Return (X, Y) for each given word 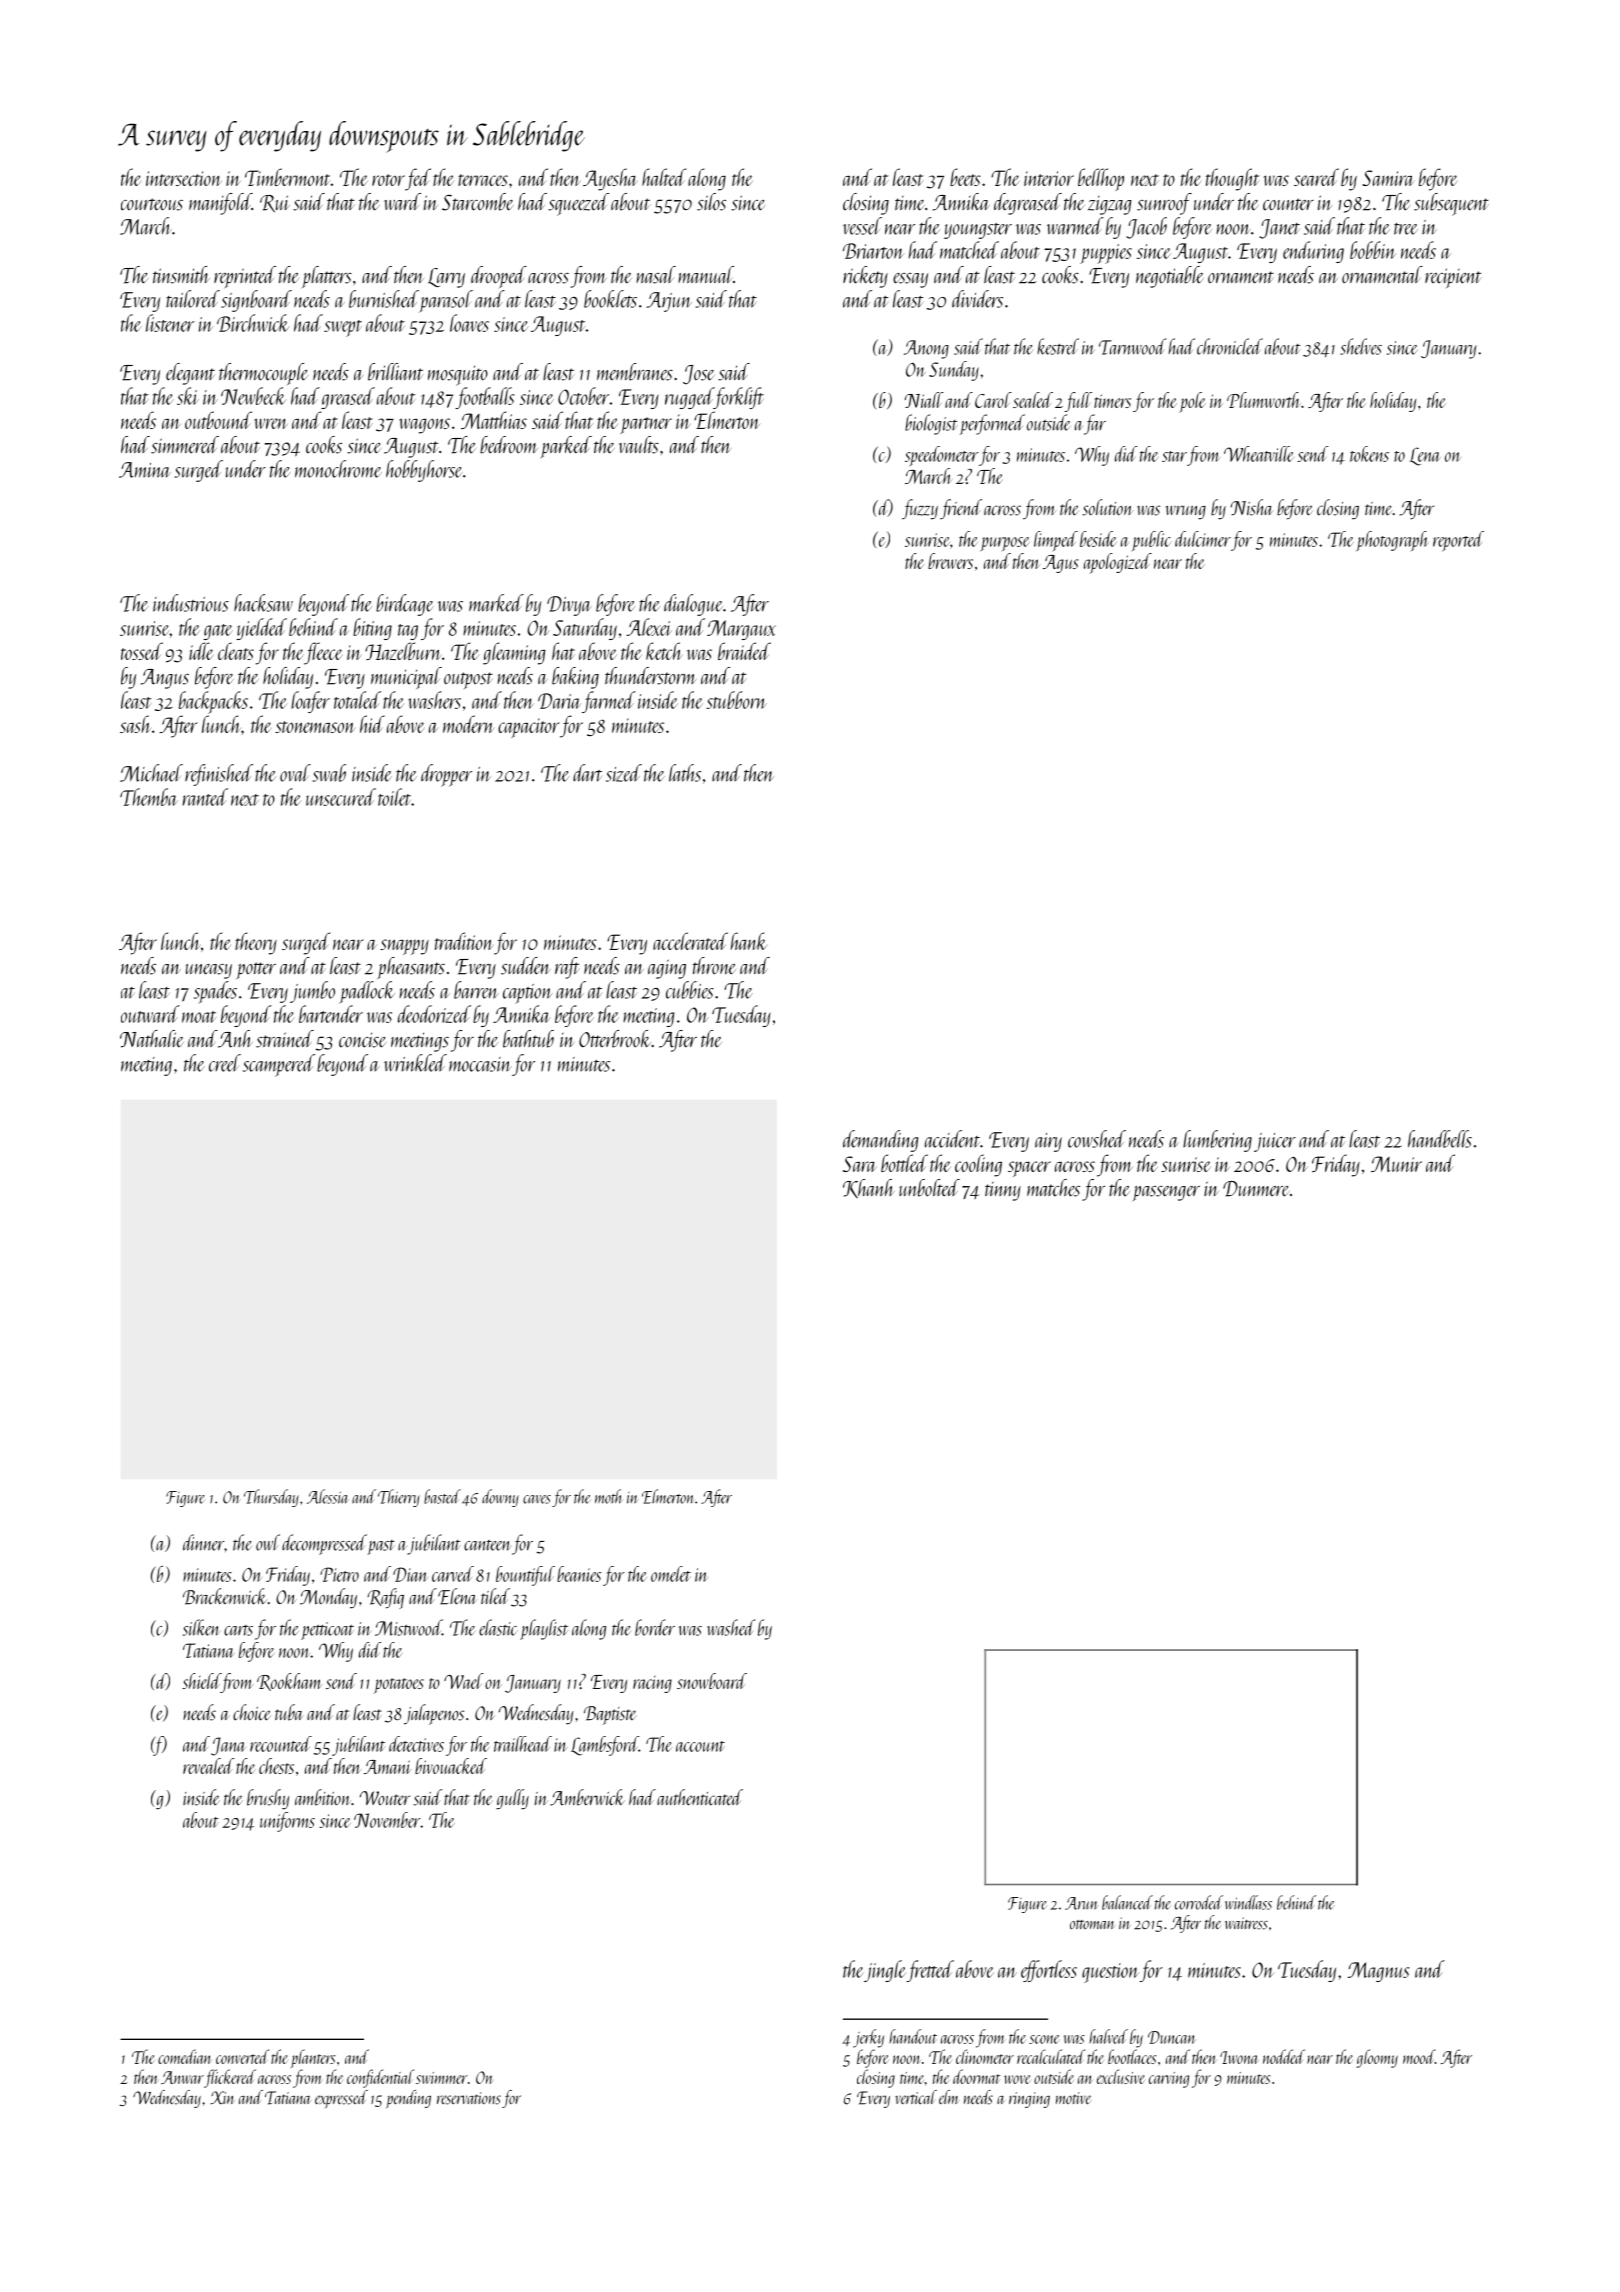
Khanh (869, 1188)
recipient (1453, 278)
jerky (868, 2038)
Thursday (271, 1498)
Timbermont (287, 177)
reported (1458, 541)
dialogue (693, 605)
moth (608, 1496)
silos (711, 202)
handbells (1440, 1139)
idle (201, 651)
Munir (1396, 1164)
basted (442, 1496)
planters (313, 2058)
